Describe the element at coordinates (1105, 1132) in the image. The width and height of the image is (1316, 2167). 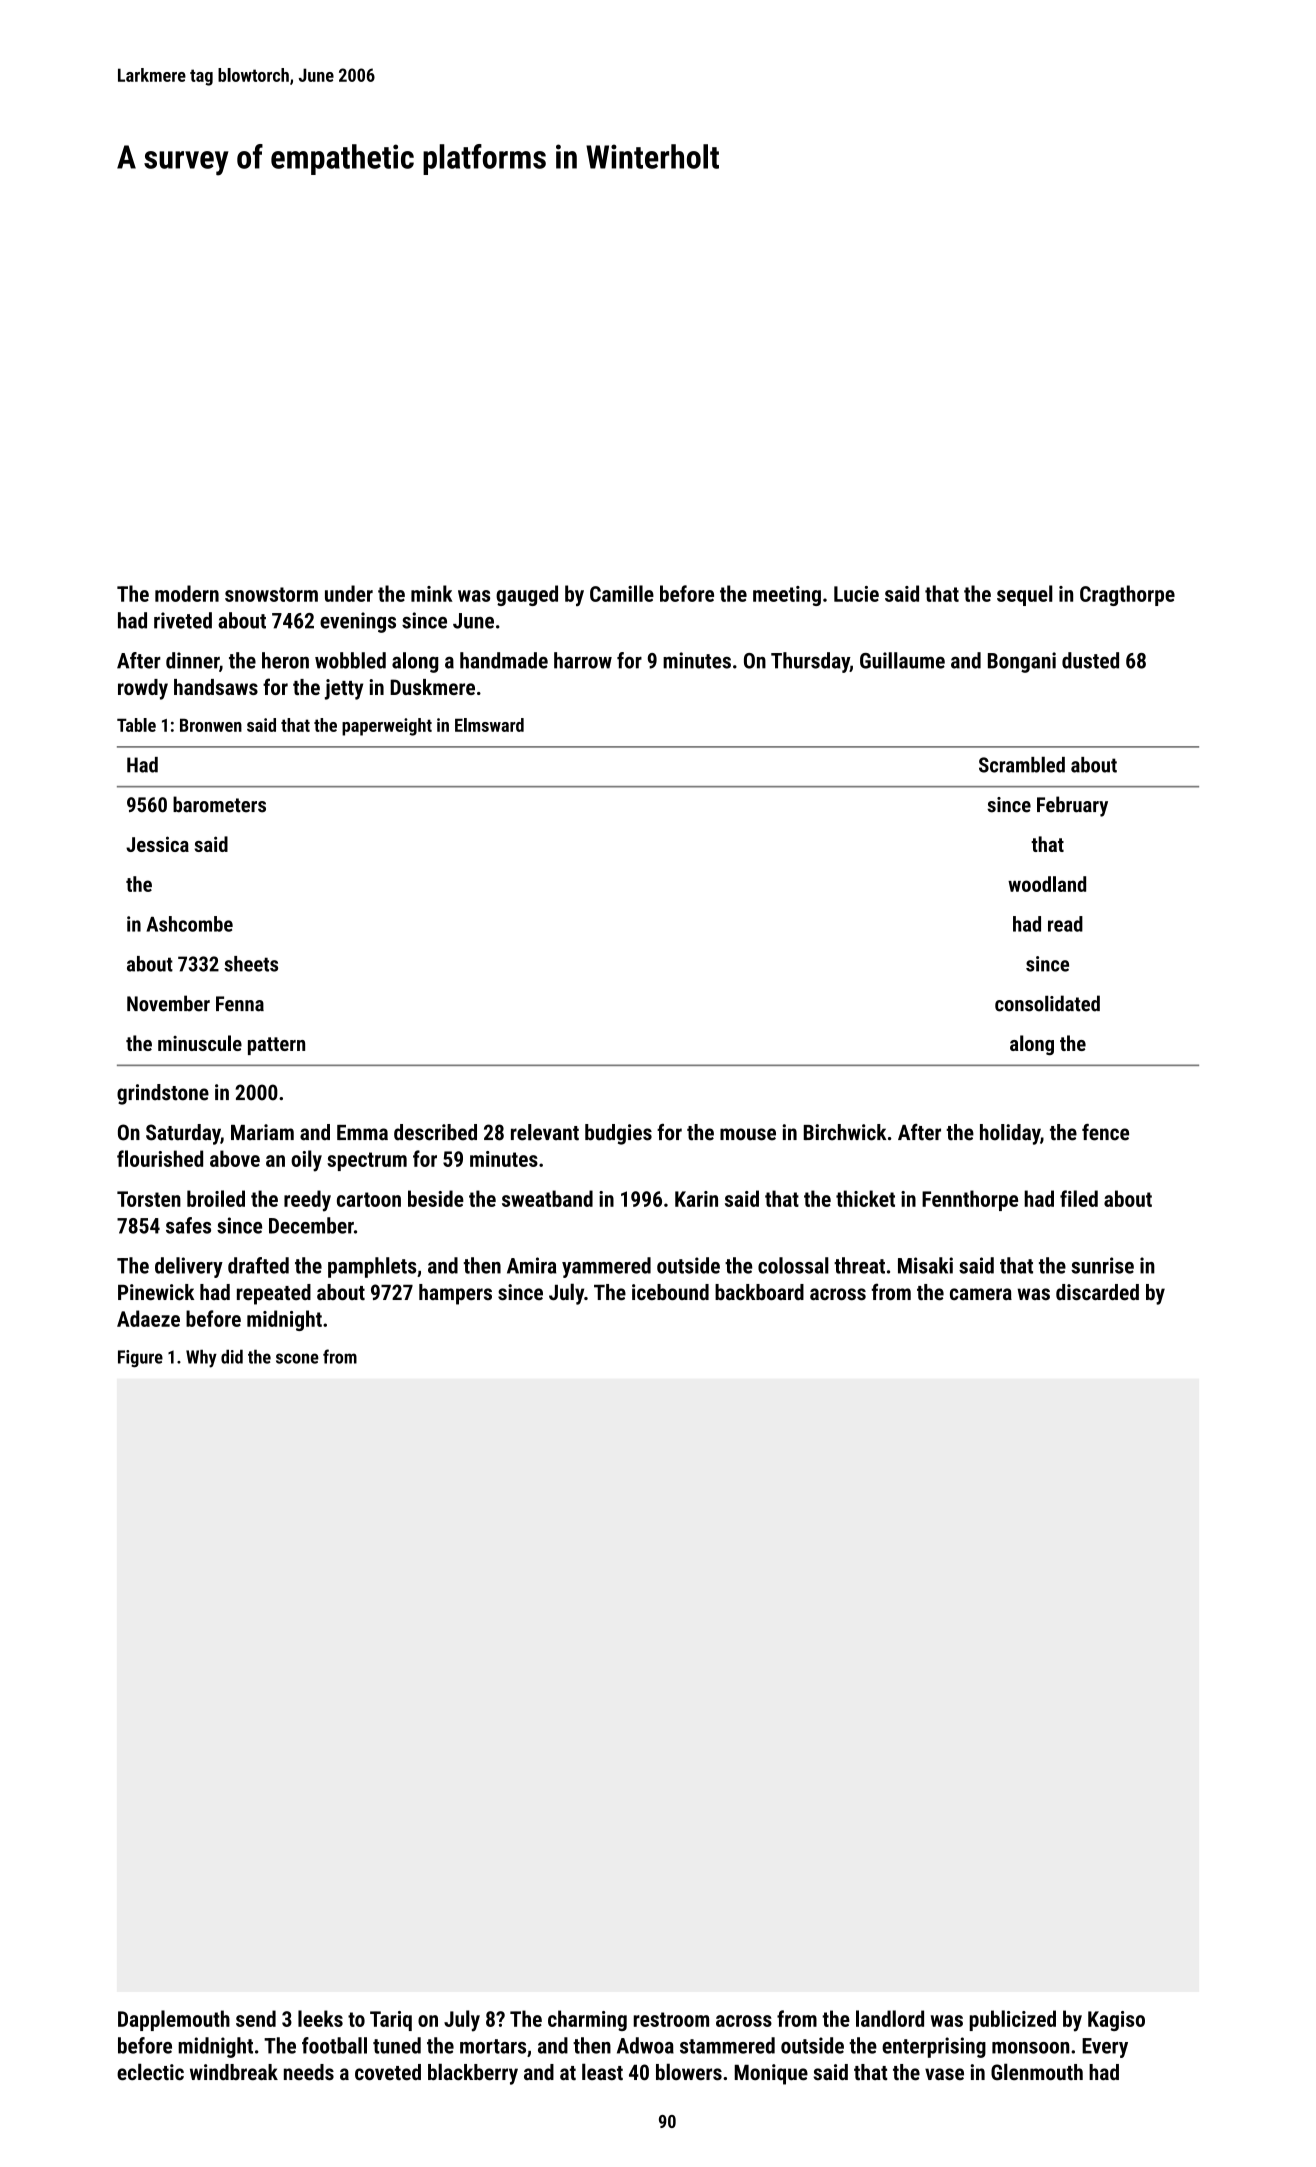
I see `fence` at that location.
